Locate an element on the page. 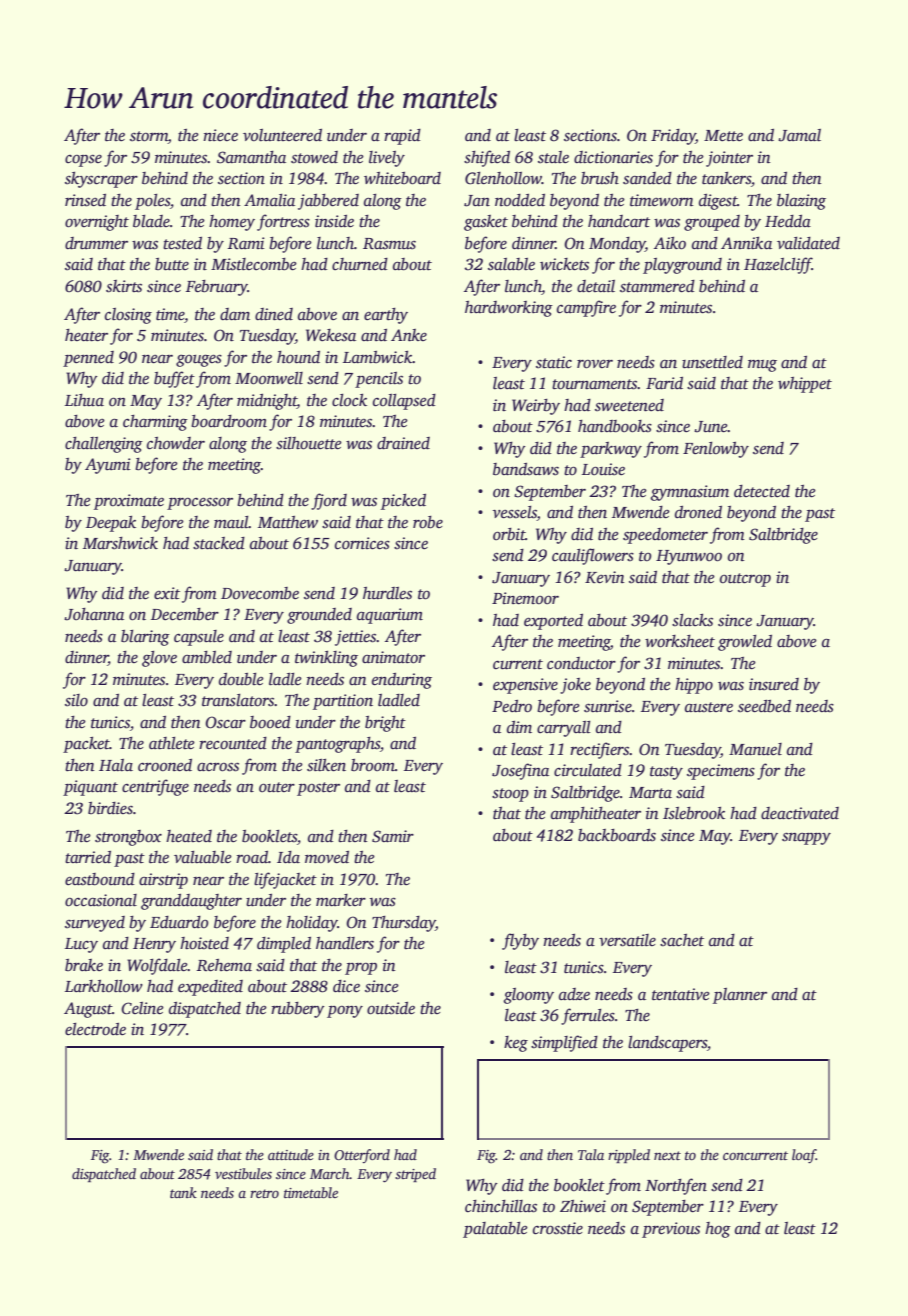 The image size is (908, 1316). previous is located at coordinates (671, 1230).
